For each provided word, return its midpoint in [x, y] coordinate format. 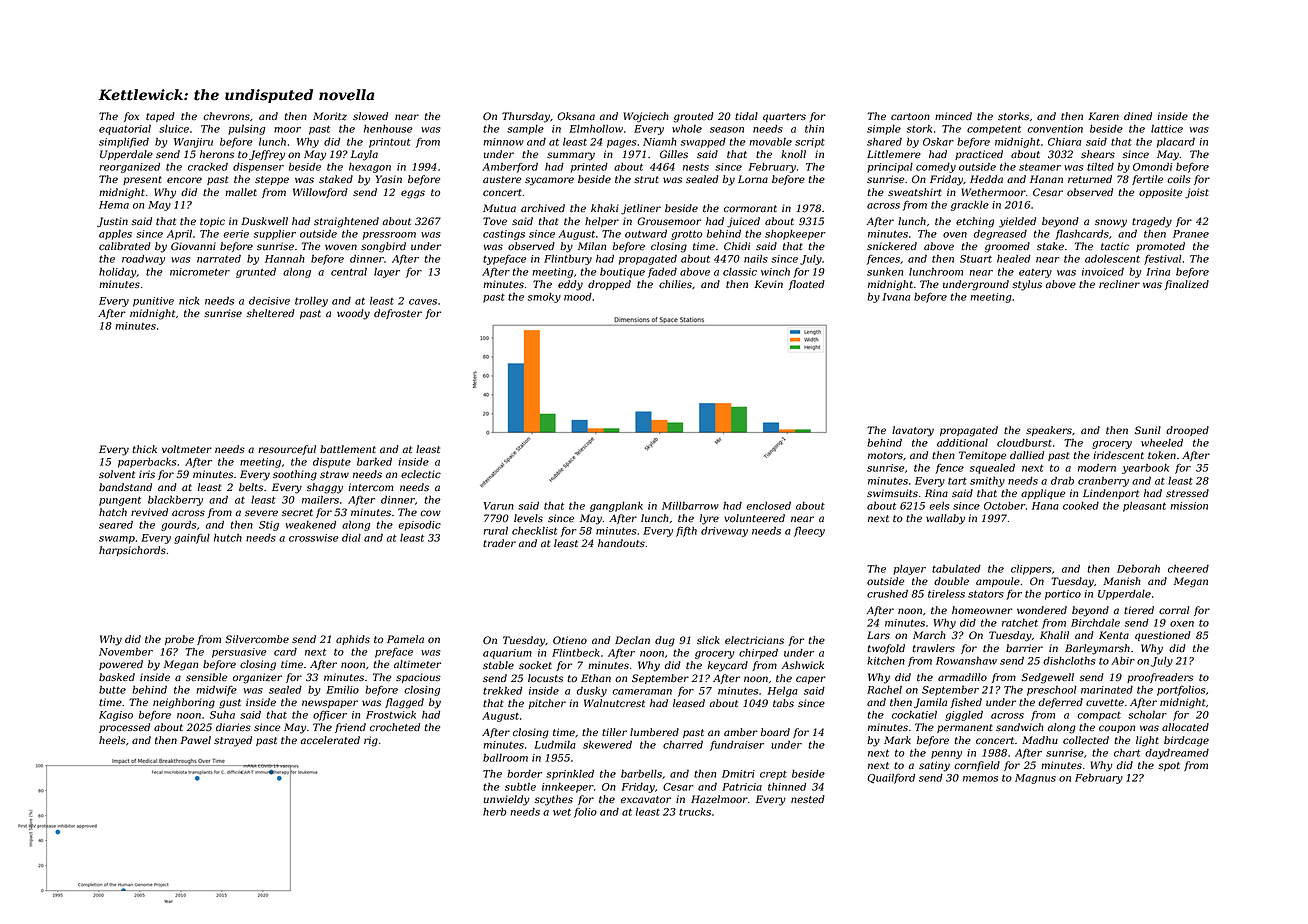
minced [953, 116]
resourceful [287, 450]
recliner [1119, 284]
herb [494, 812]
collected [1086, 740]
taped [160, 117]
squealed [992, 469]
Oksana [576, 116]
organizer [257, 678]
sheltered [271, 313]
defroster [398, 314]
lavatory [913, 431]
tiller [614, 732]
